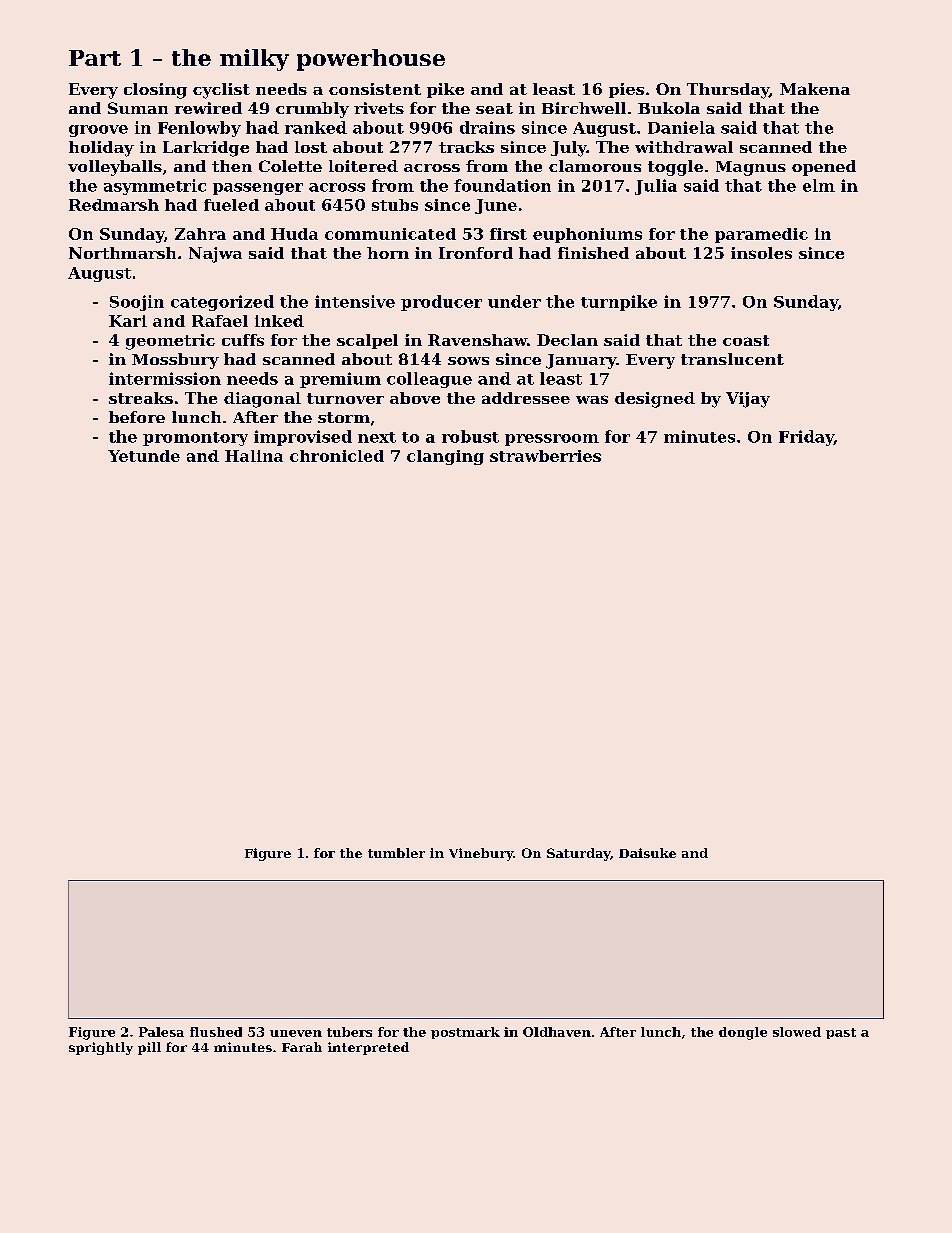 The height and width of the document is (1233, 952). What do you see at coordinates (254, 60) in the document?
I see `milky` at bounding box center [254, 60].
